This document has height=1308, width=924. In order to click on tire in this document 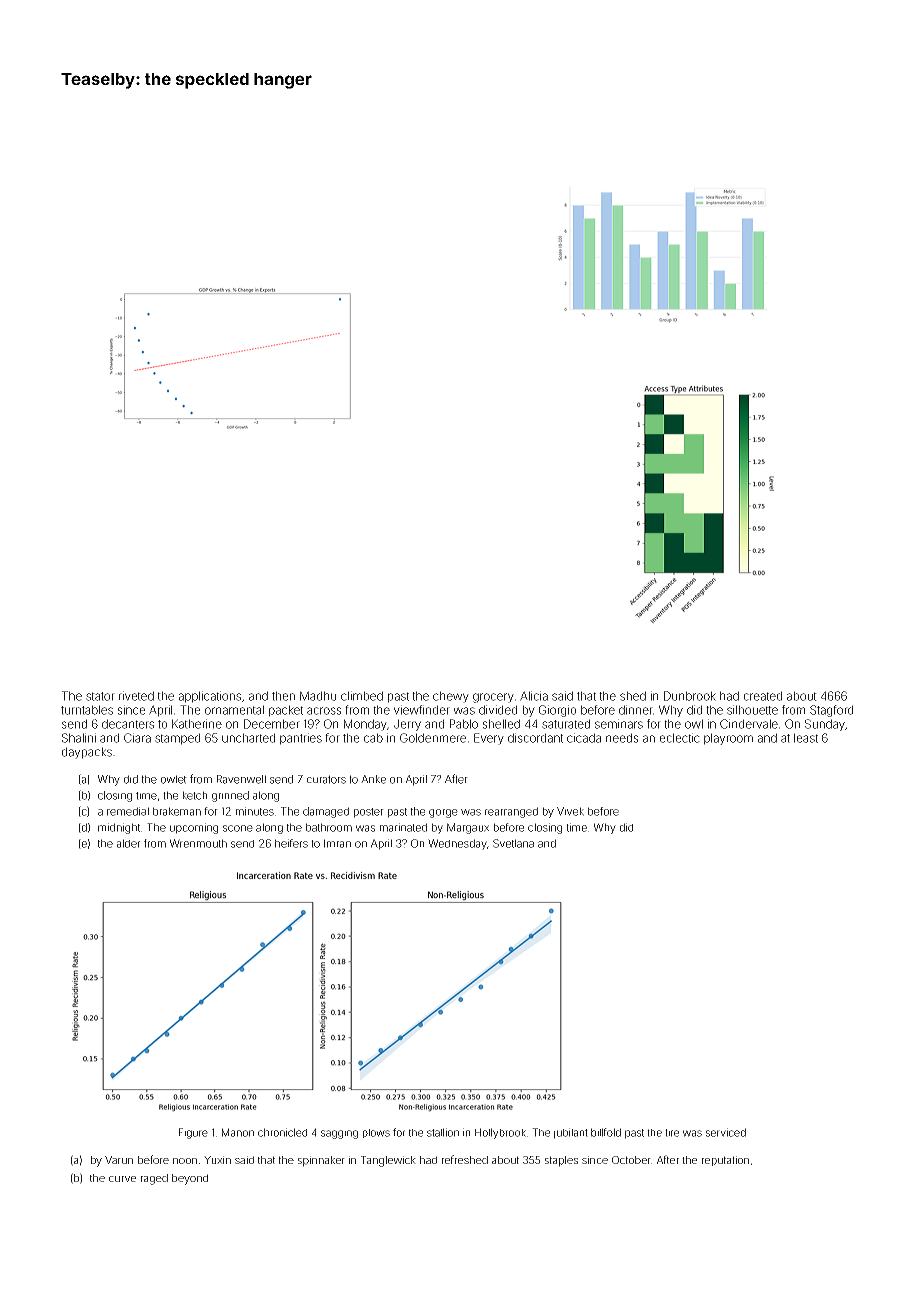, I will do `click(672, 1133)`.
